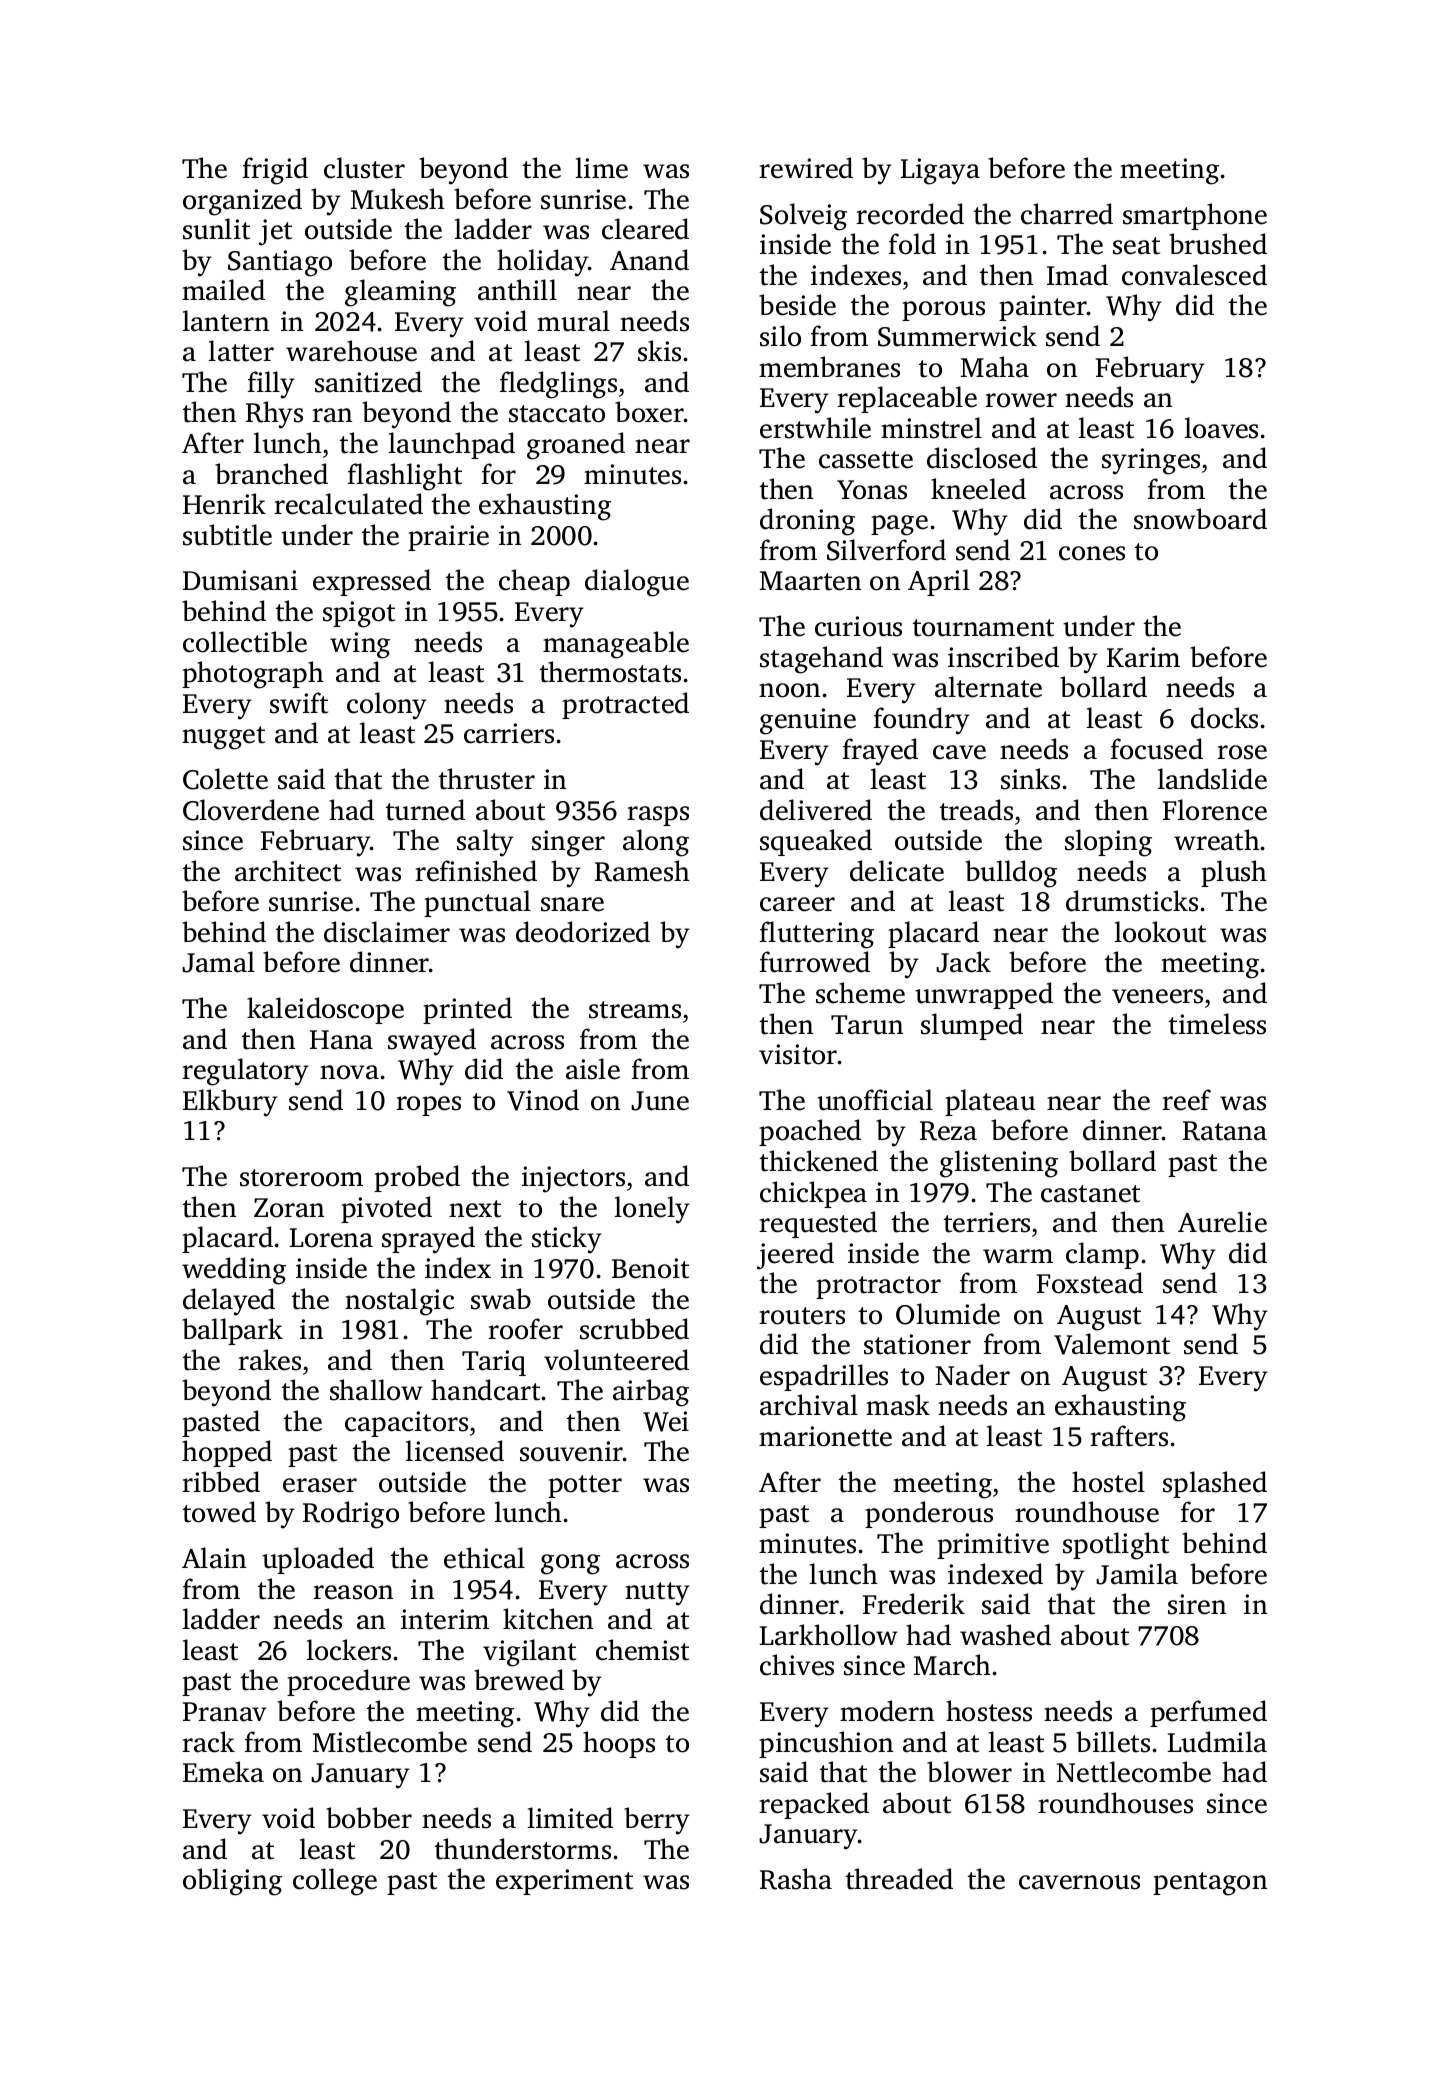  I want to click on launchpad, so click(451, 445).
